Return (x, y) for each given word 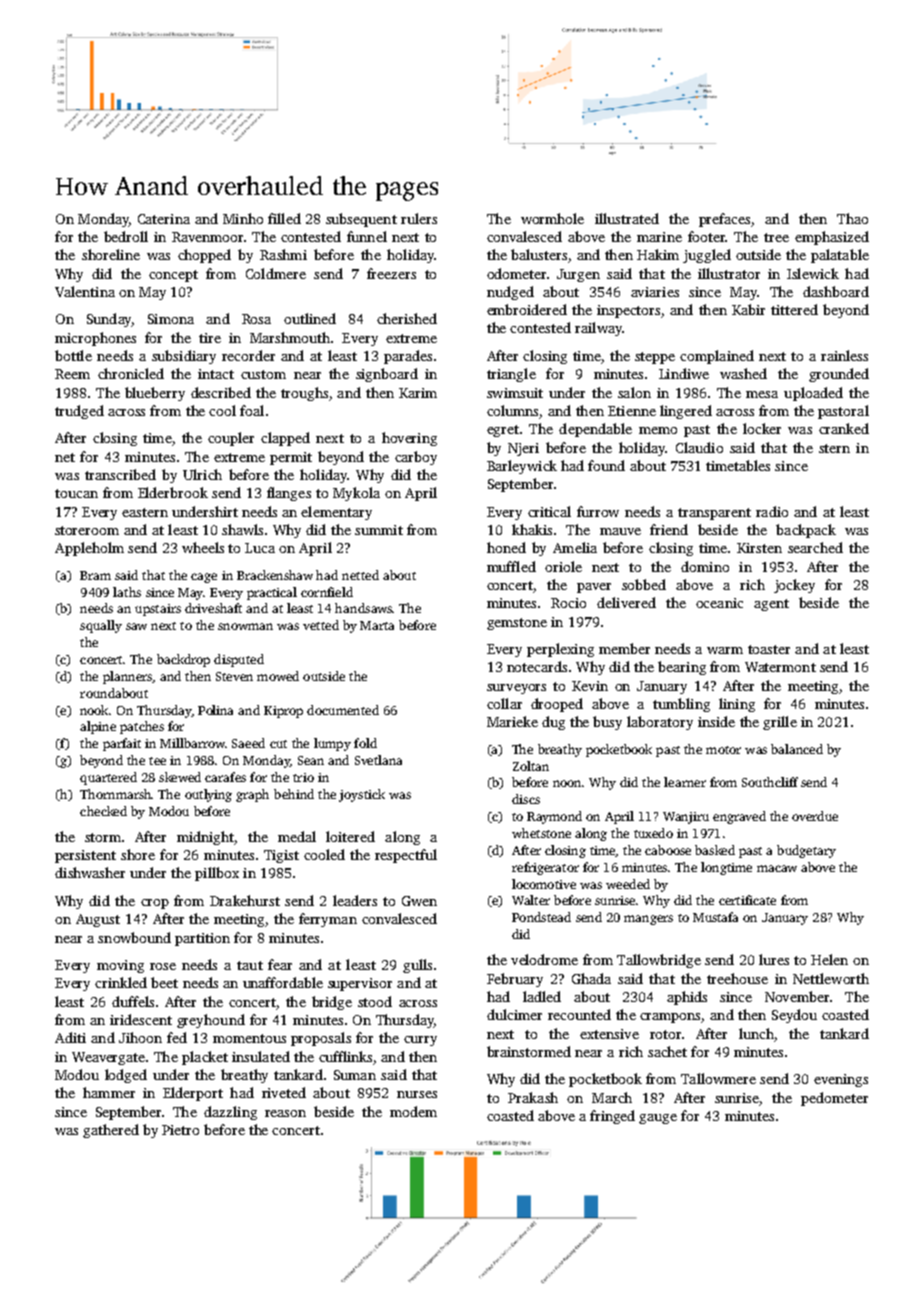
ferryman (328, 920)
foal (252, 410)
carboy (416, 458)
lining (737, 705)
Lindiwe (684, 373)
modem (413, 1111)
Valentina (85, 291)
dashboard (836, 291)
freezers (391, 273)
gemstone (517, 624)
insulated (261, 1056)
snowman (245, 626)
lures (774, 959)
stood (375, 1001)
